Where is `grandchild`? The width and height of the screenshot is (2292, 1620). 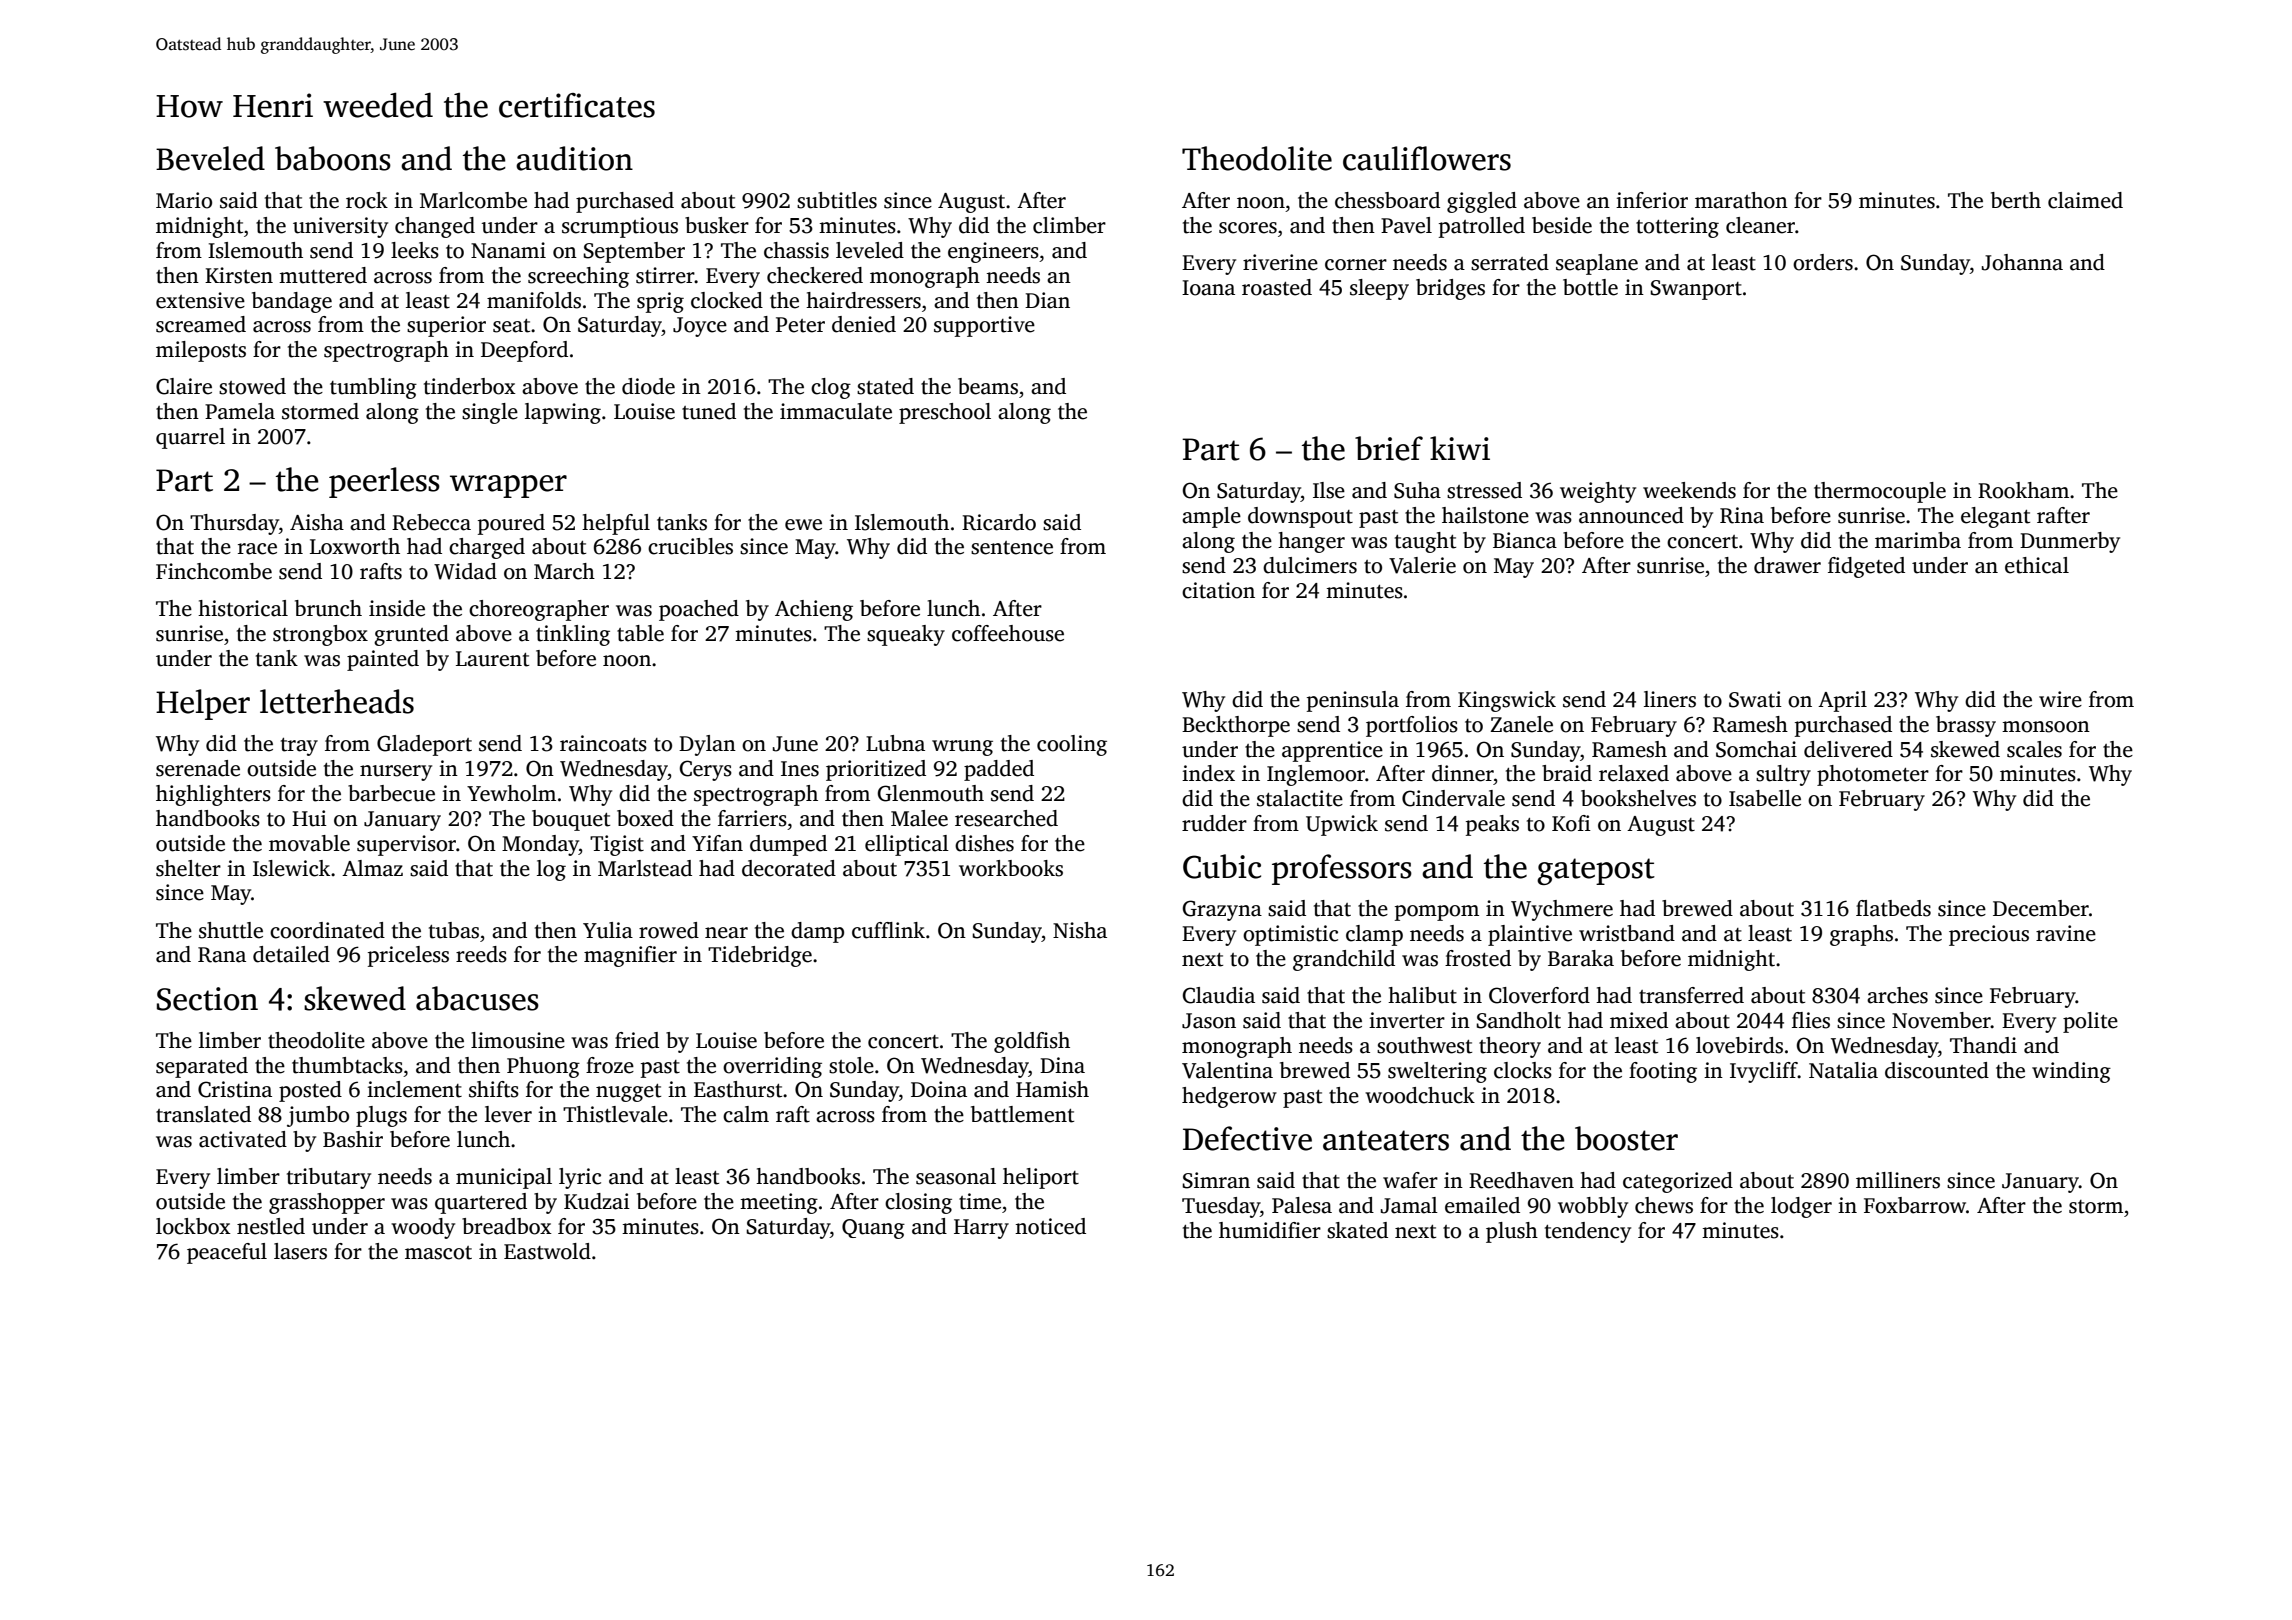
grandchild is located at coordinates (1344, 960).
